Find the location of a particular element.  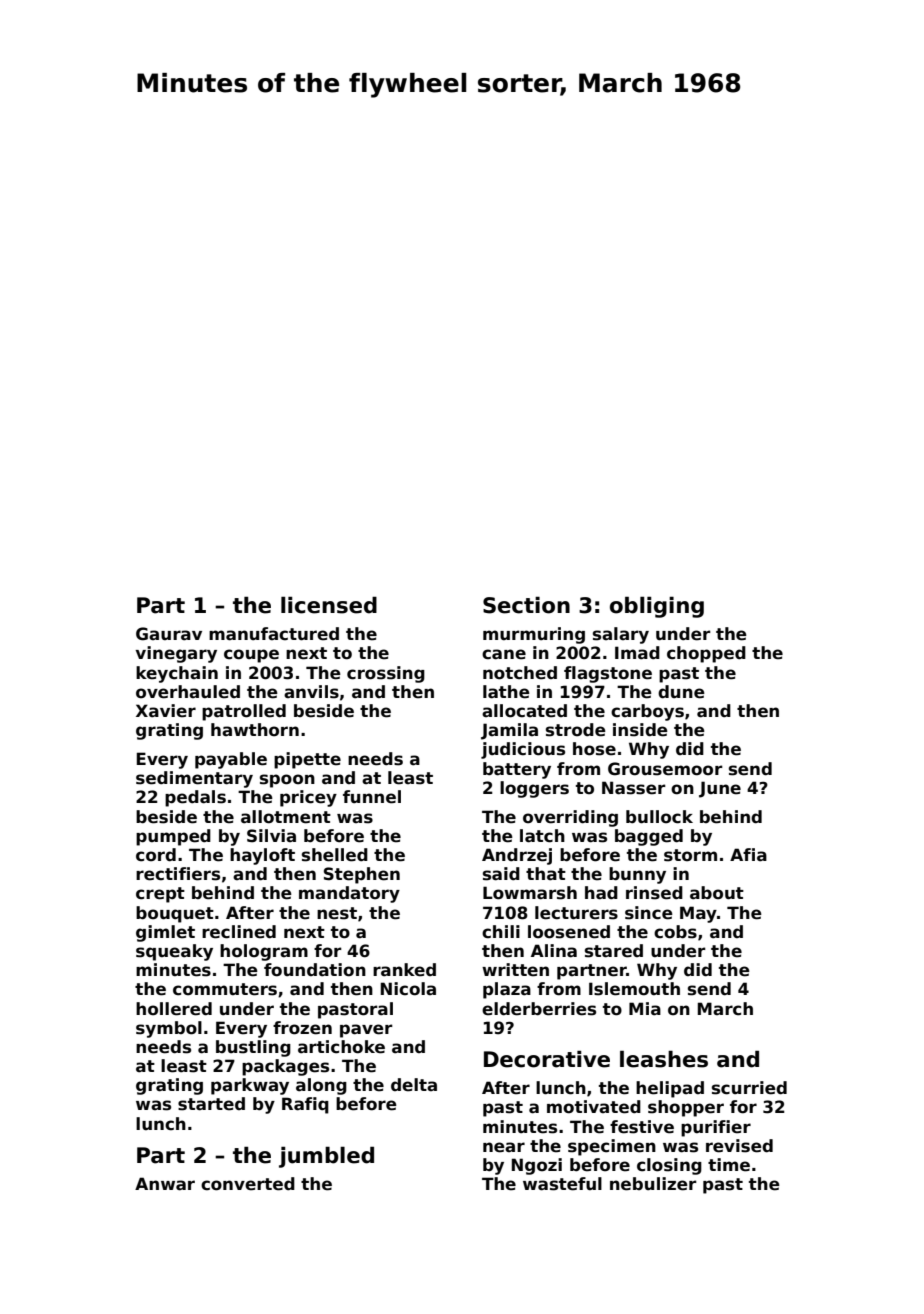

Silvia is located at coordinates (271, 836).
